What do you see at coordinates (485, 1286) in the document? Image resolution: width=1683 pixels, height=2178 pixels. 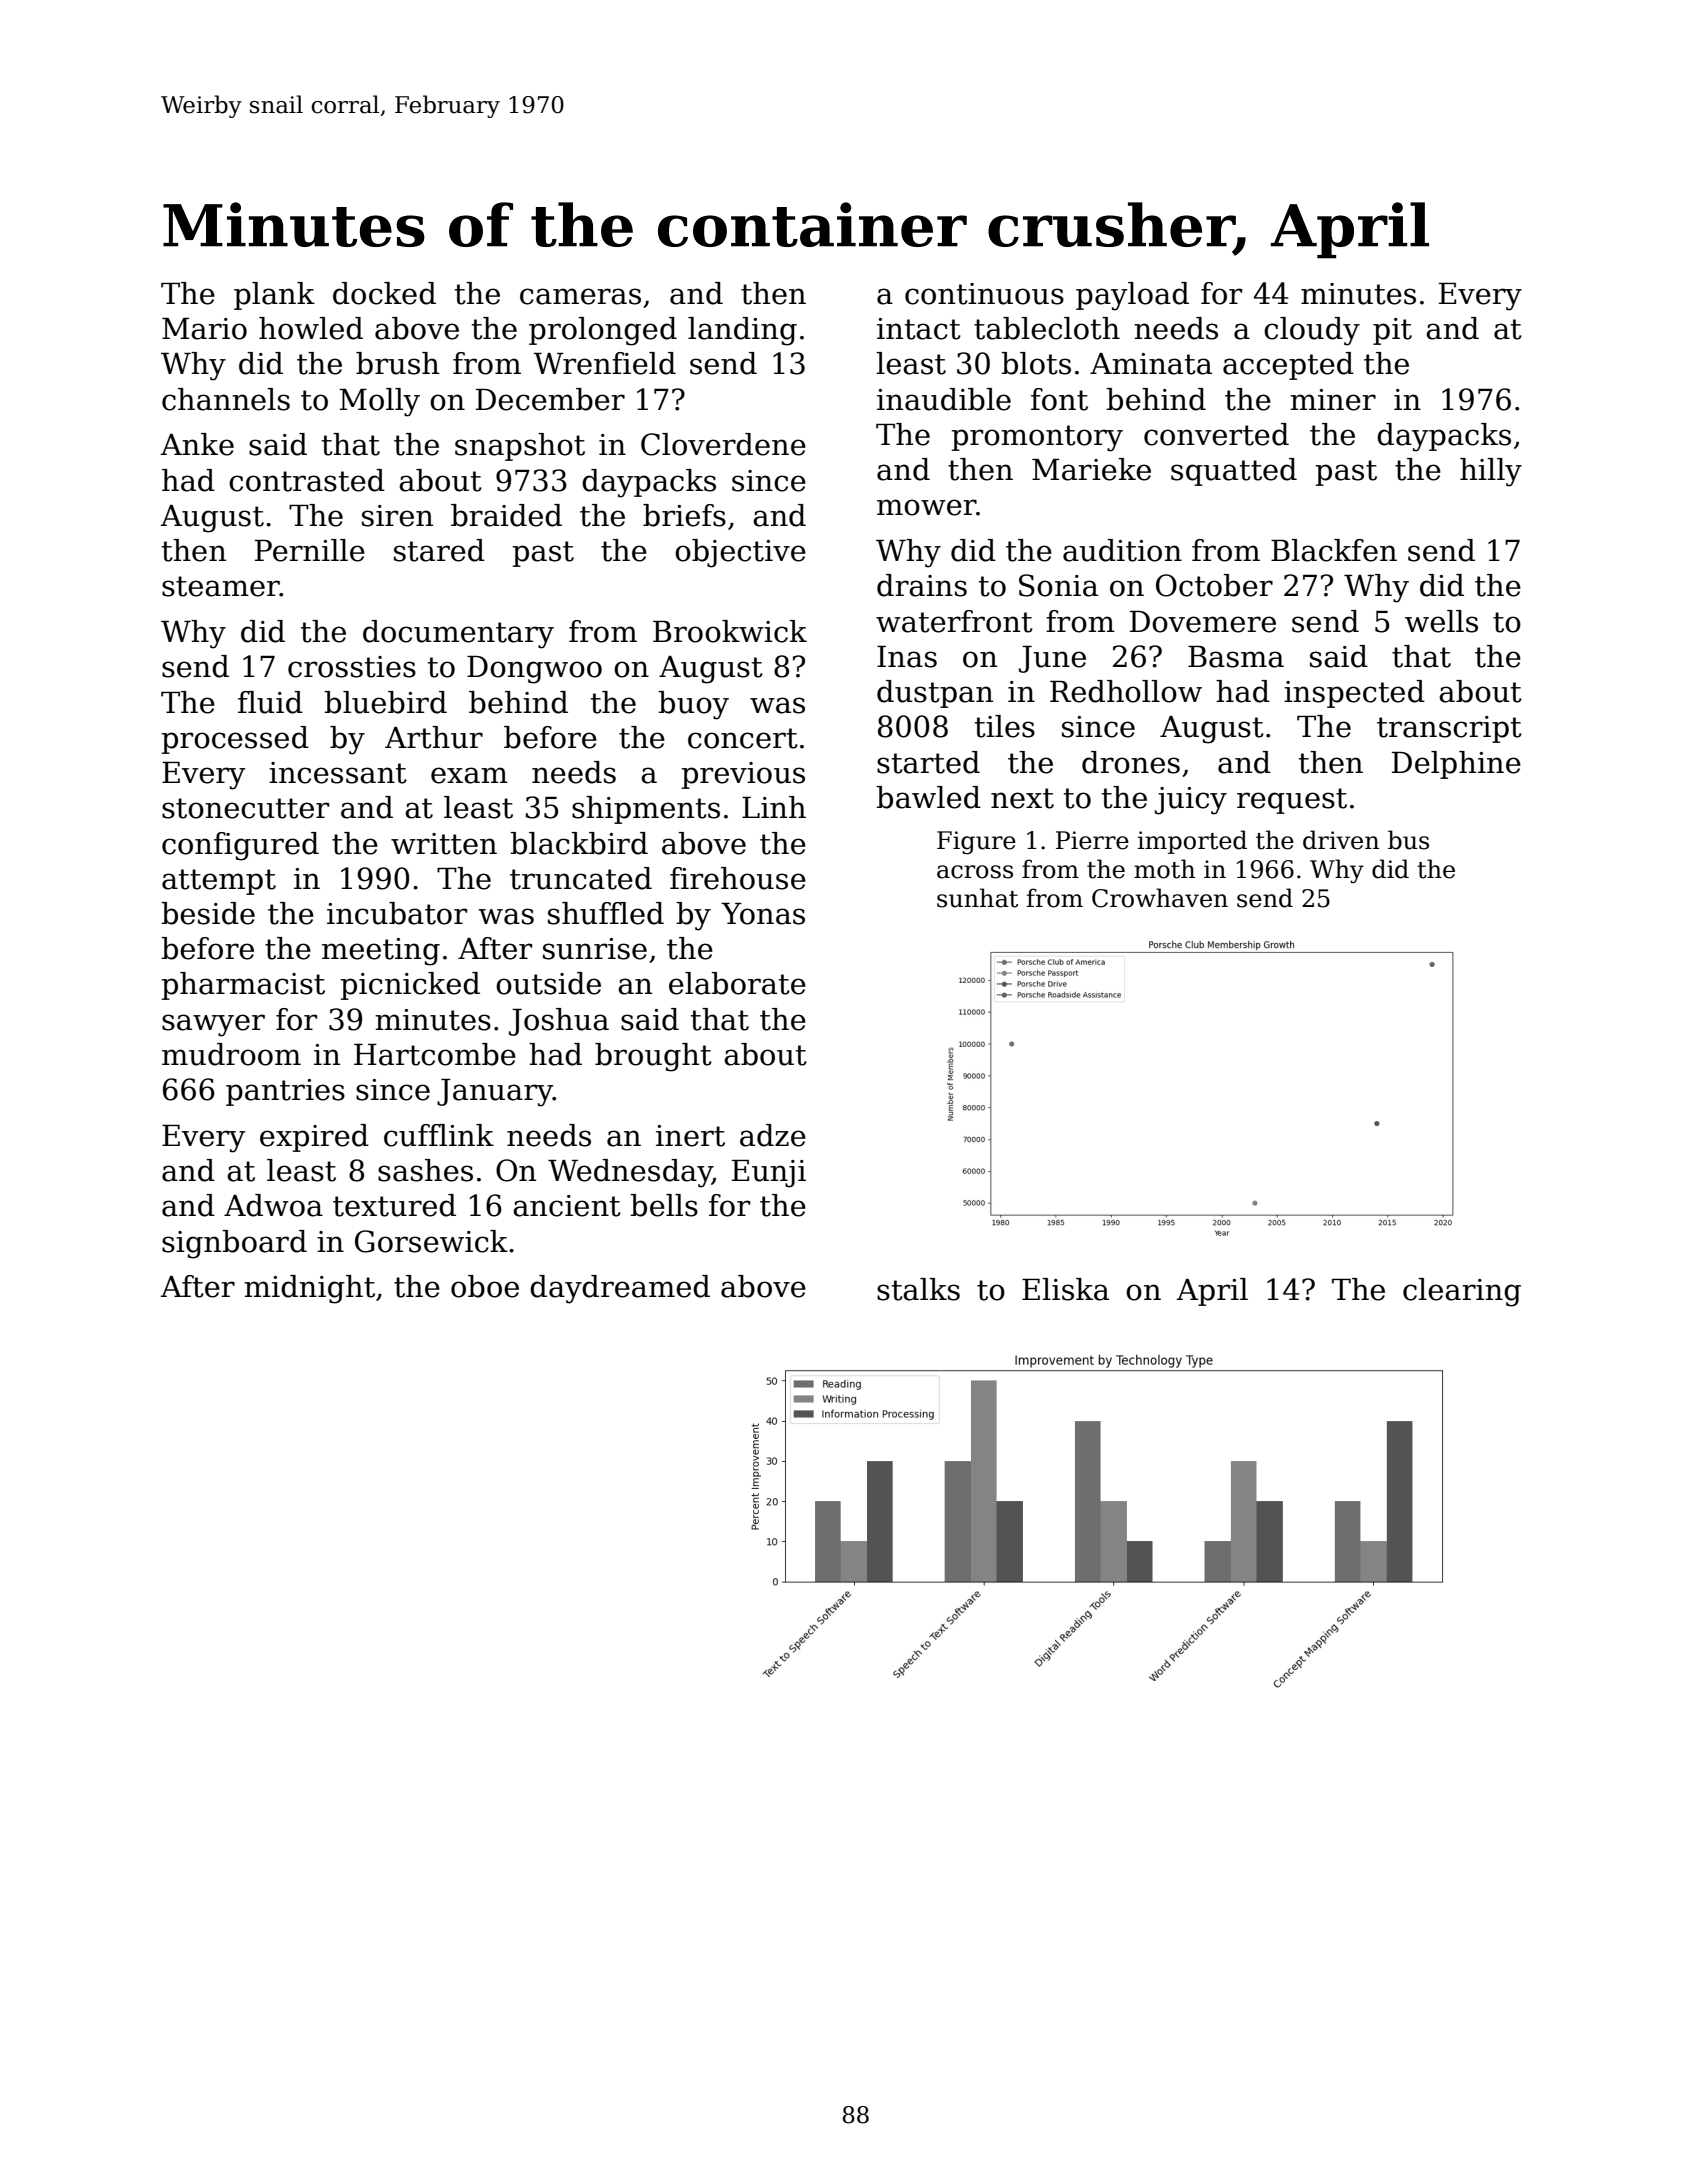 I see `oboe` at bounding box center [485, 1286].
